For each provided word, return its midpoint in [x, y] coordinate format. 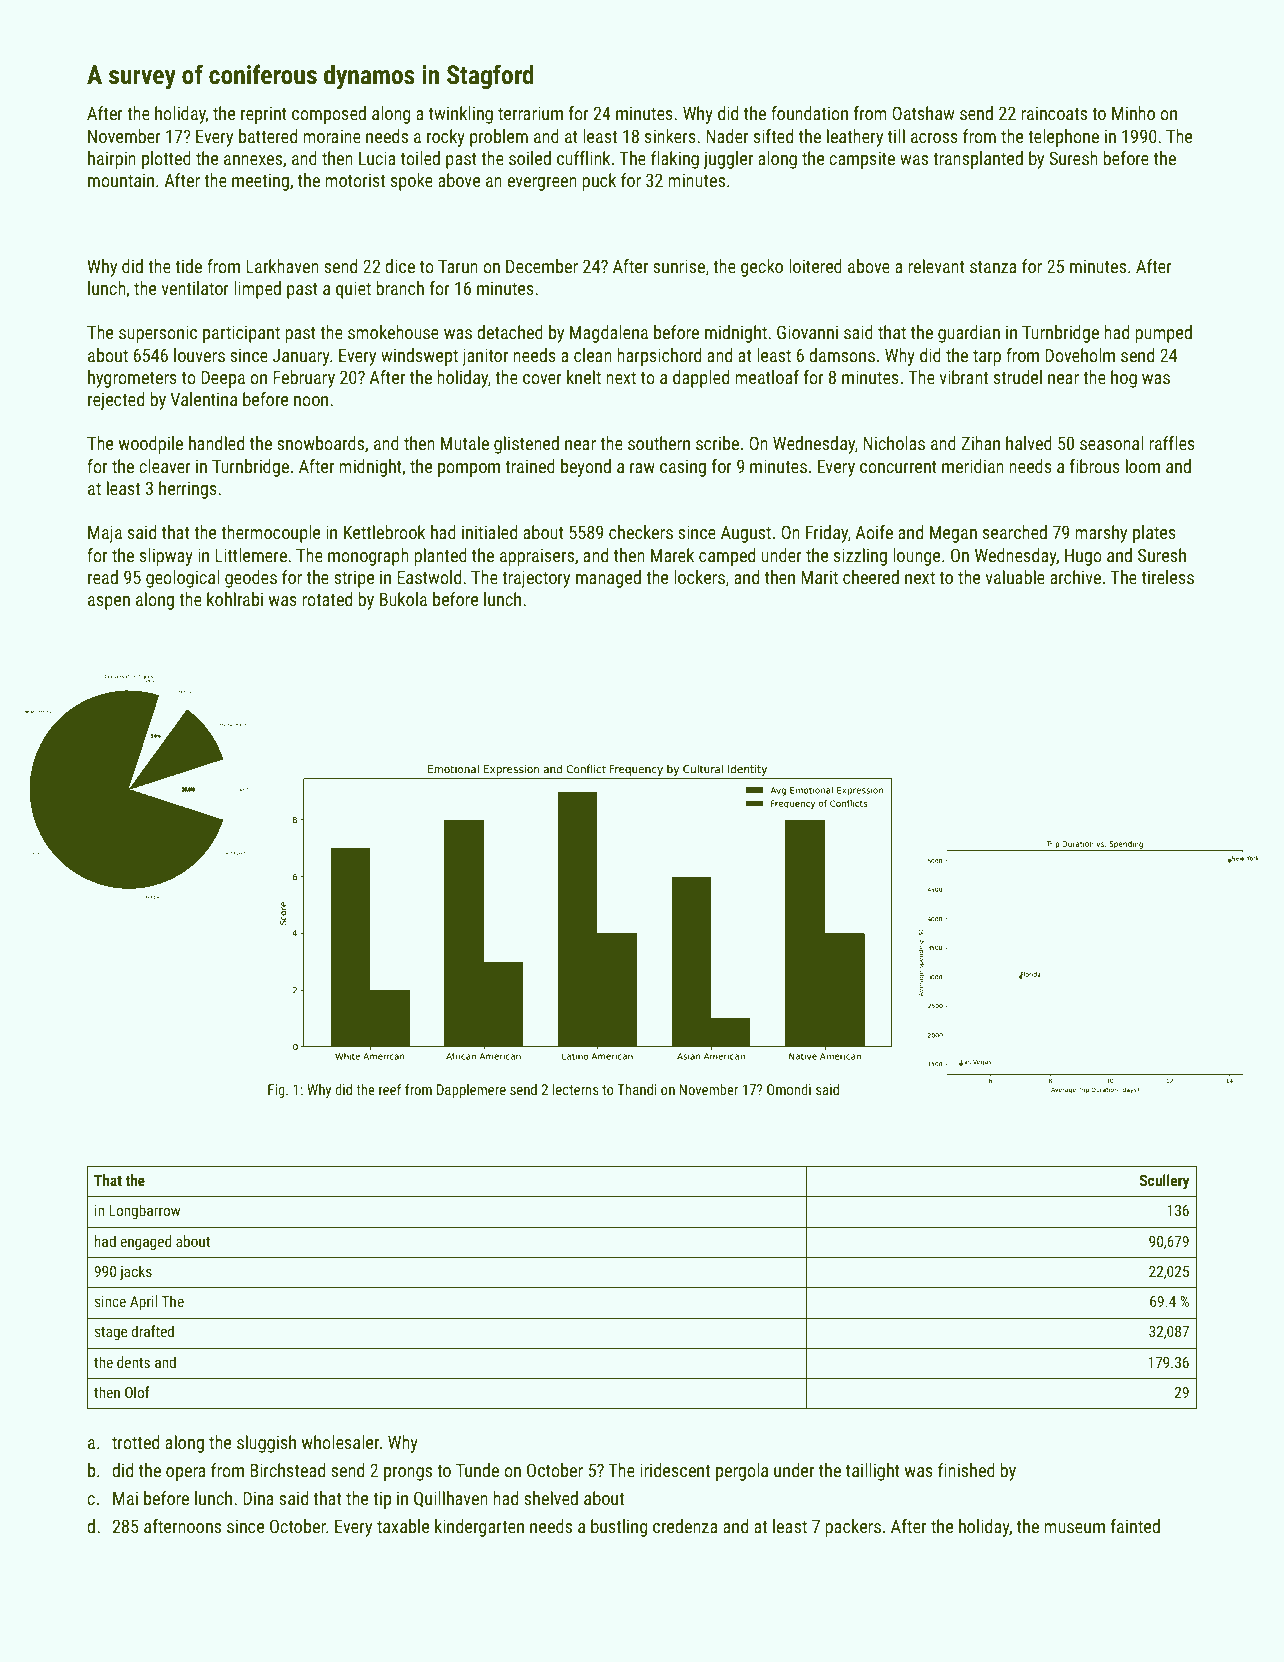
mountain [121, 180]
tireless [1168, 577]
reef [390, 1089]
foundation [809, 113]
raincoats [1054, 113]
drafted [153, 1331]
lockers [699, 577]
